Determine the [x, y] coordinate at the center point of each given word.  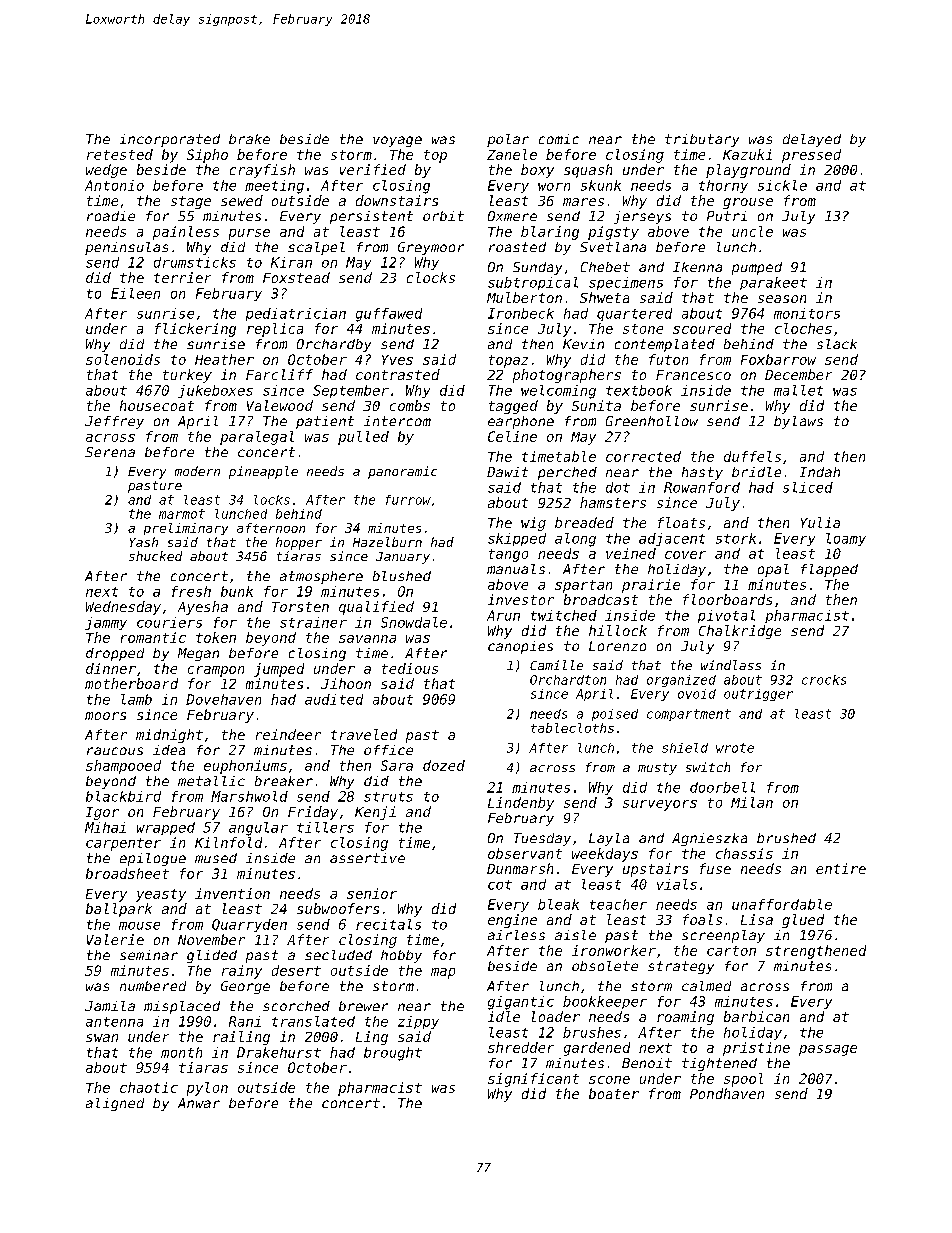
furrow [408, 500]
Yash [144, 542]
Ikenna [697, 267]
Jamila [110, 1006]
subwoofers [338, 908]
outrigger [758, 695]
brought [393, 1054]
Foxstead [296, 277]
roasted [517, 247]
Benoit [647, 1063]
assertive [367, 858]
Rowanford [702, 487]
